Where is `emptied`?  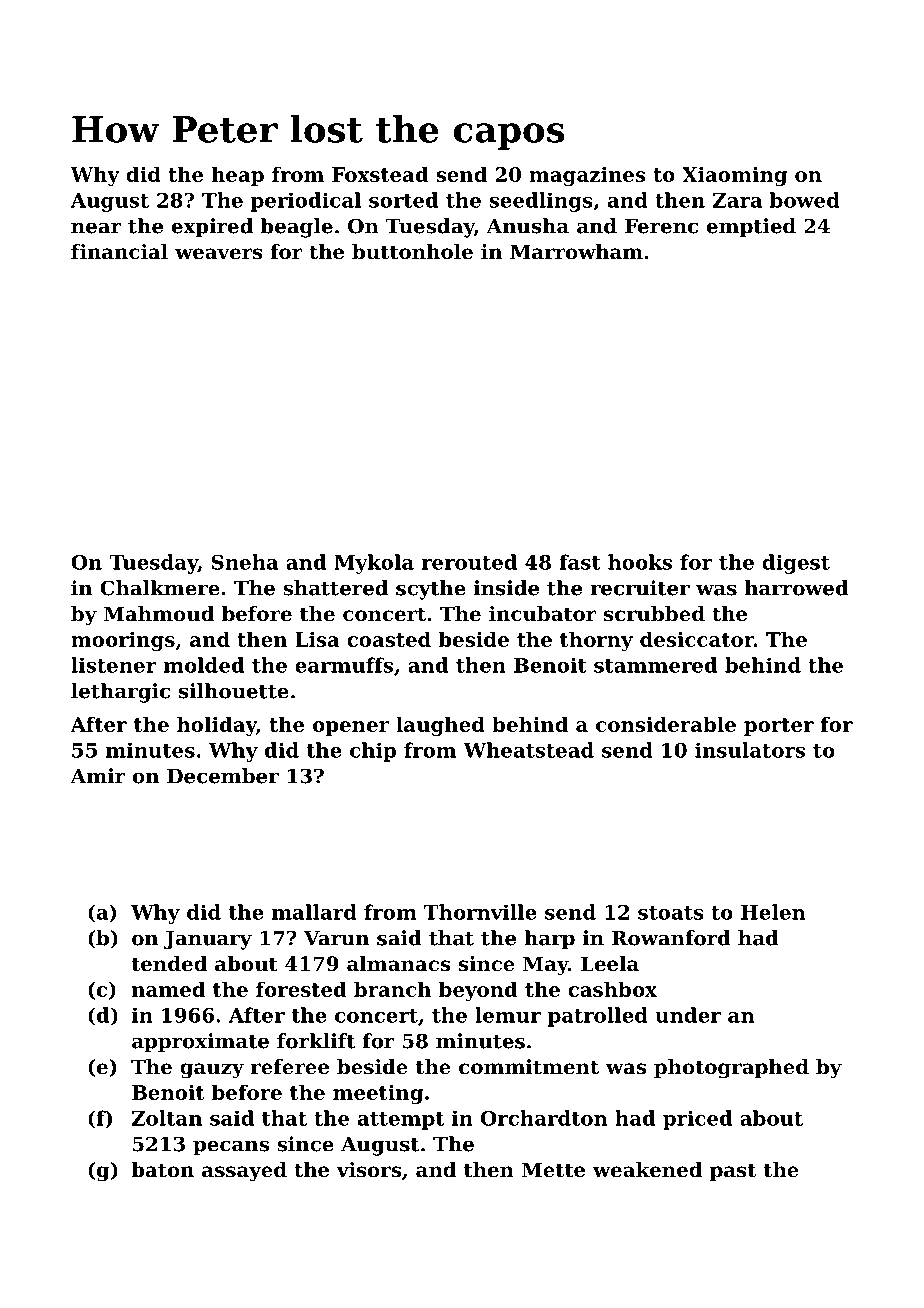 emptied is located at coordinates (751, 228).
